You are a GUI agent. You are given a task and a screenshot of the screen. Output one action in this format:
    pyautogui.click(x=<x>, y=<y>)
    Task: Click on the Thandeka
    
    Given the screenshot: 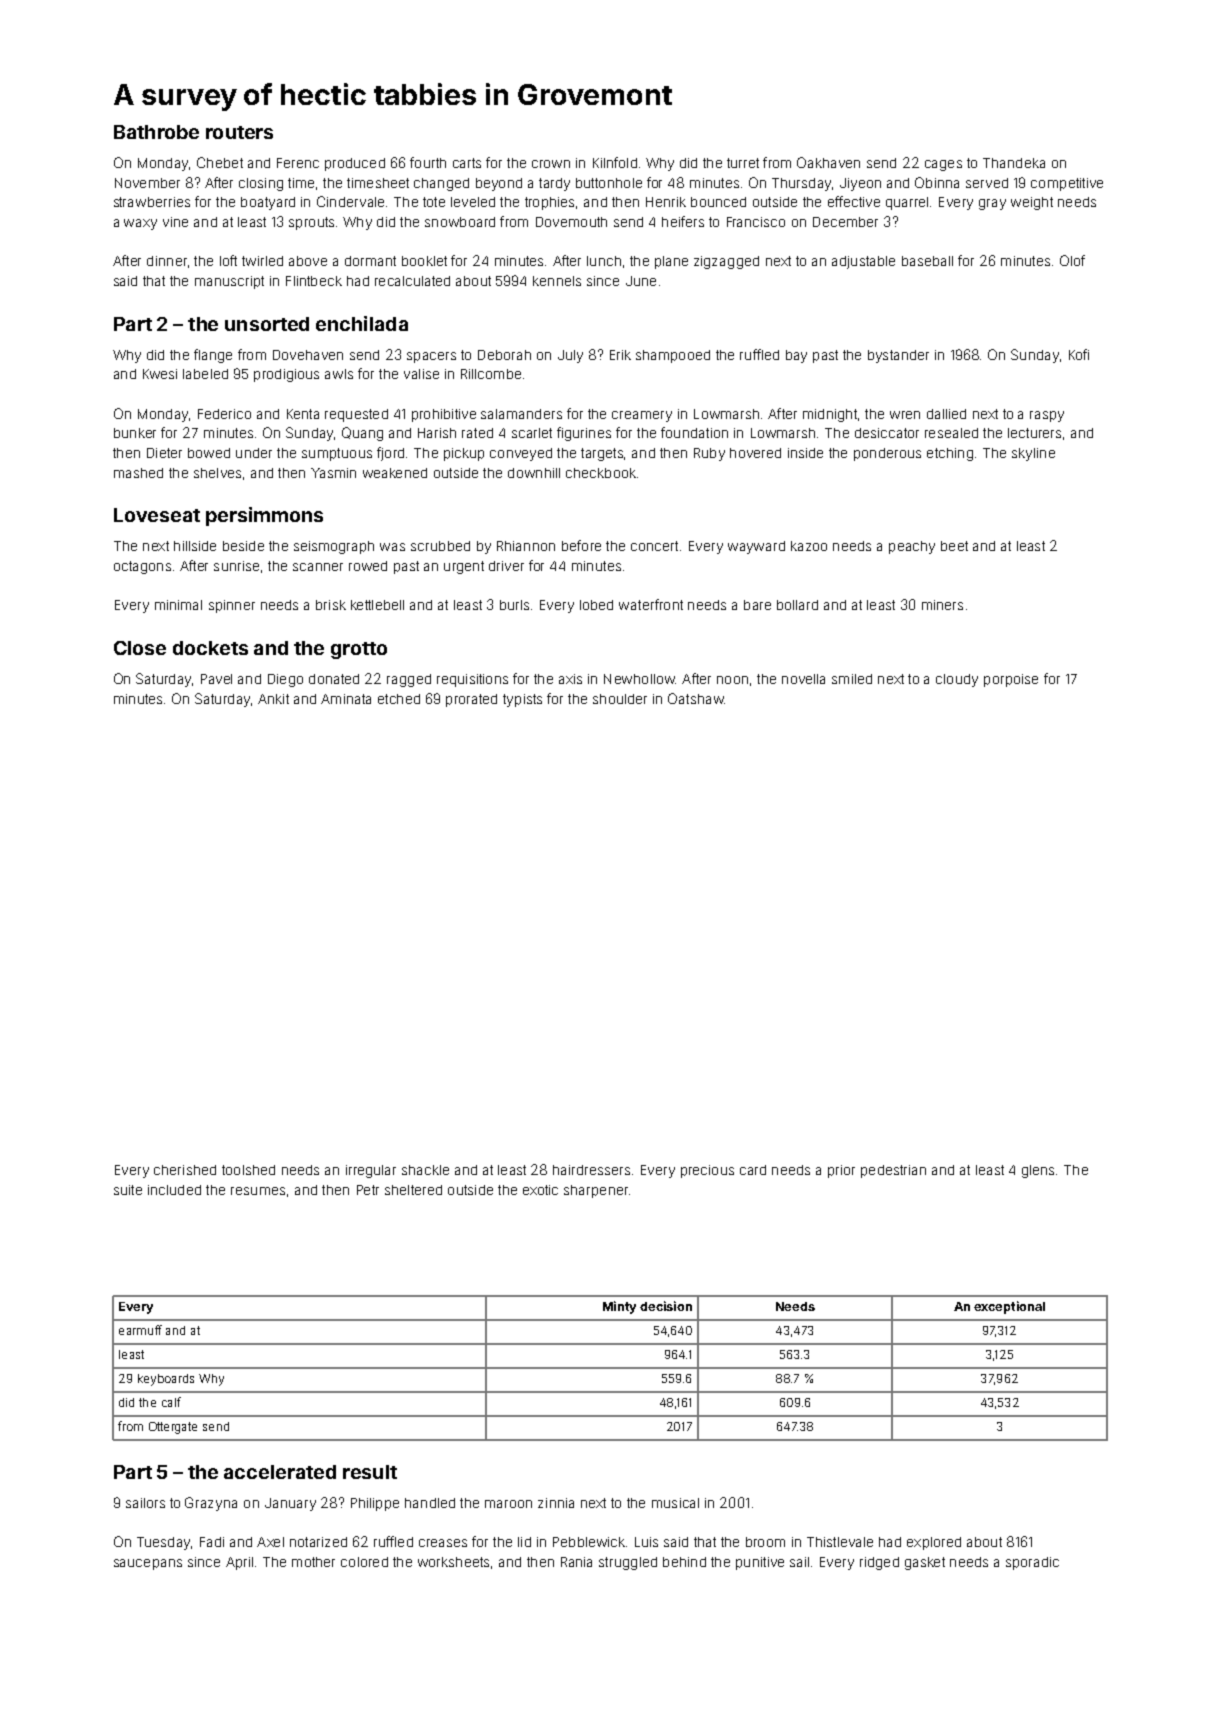 What is the action you would take?
    pyautogui.click(x=1014, y=163)
